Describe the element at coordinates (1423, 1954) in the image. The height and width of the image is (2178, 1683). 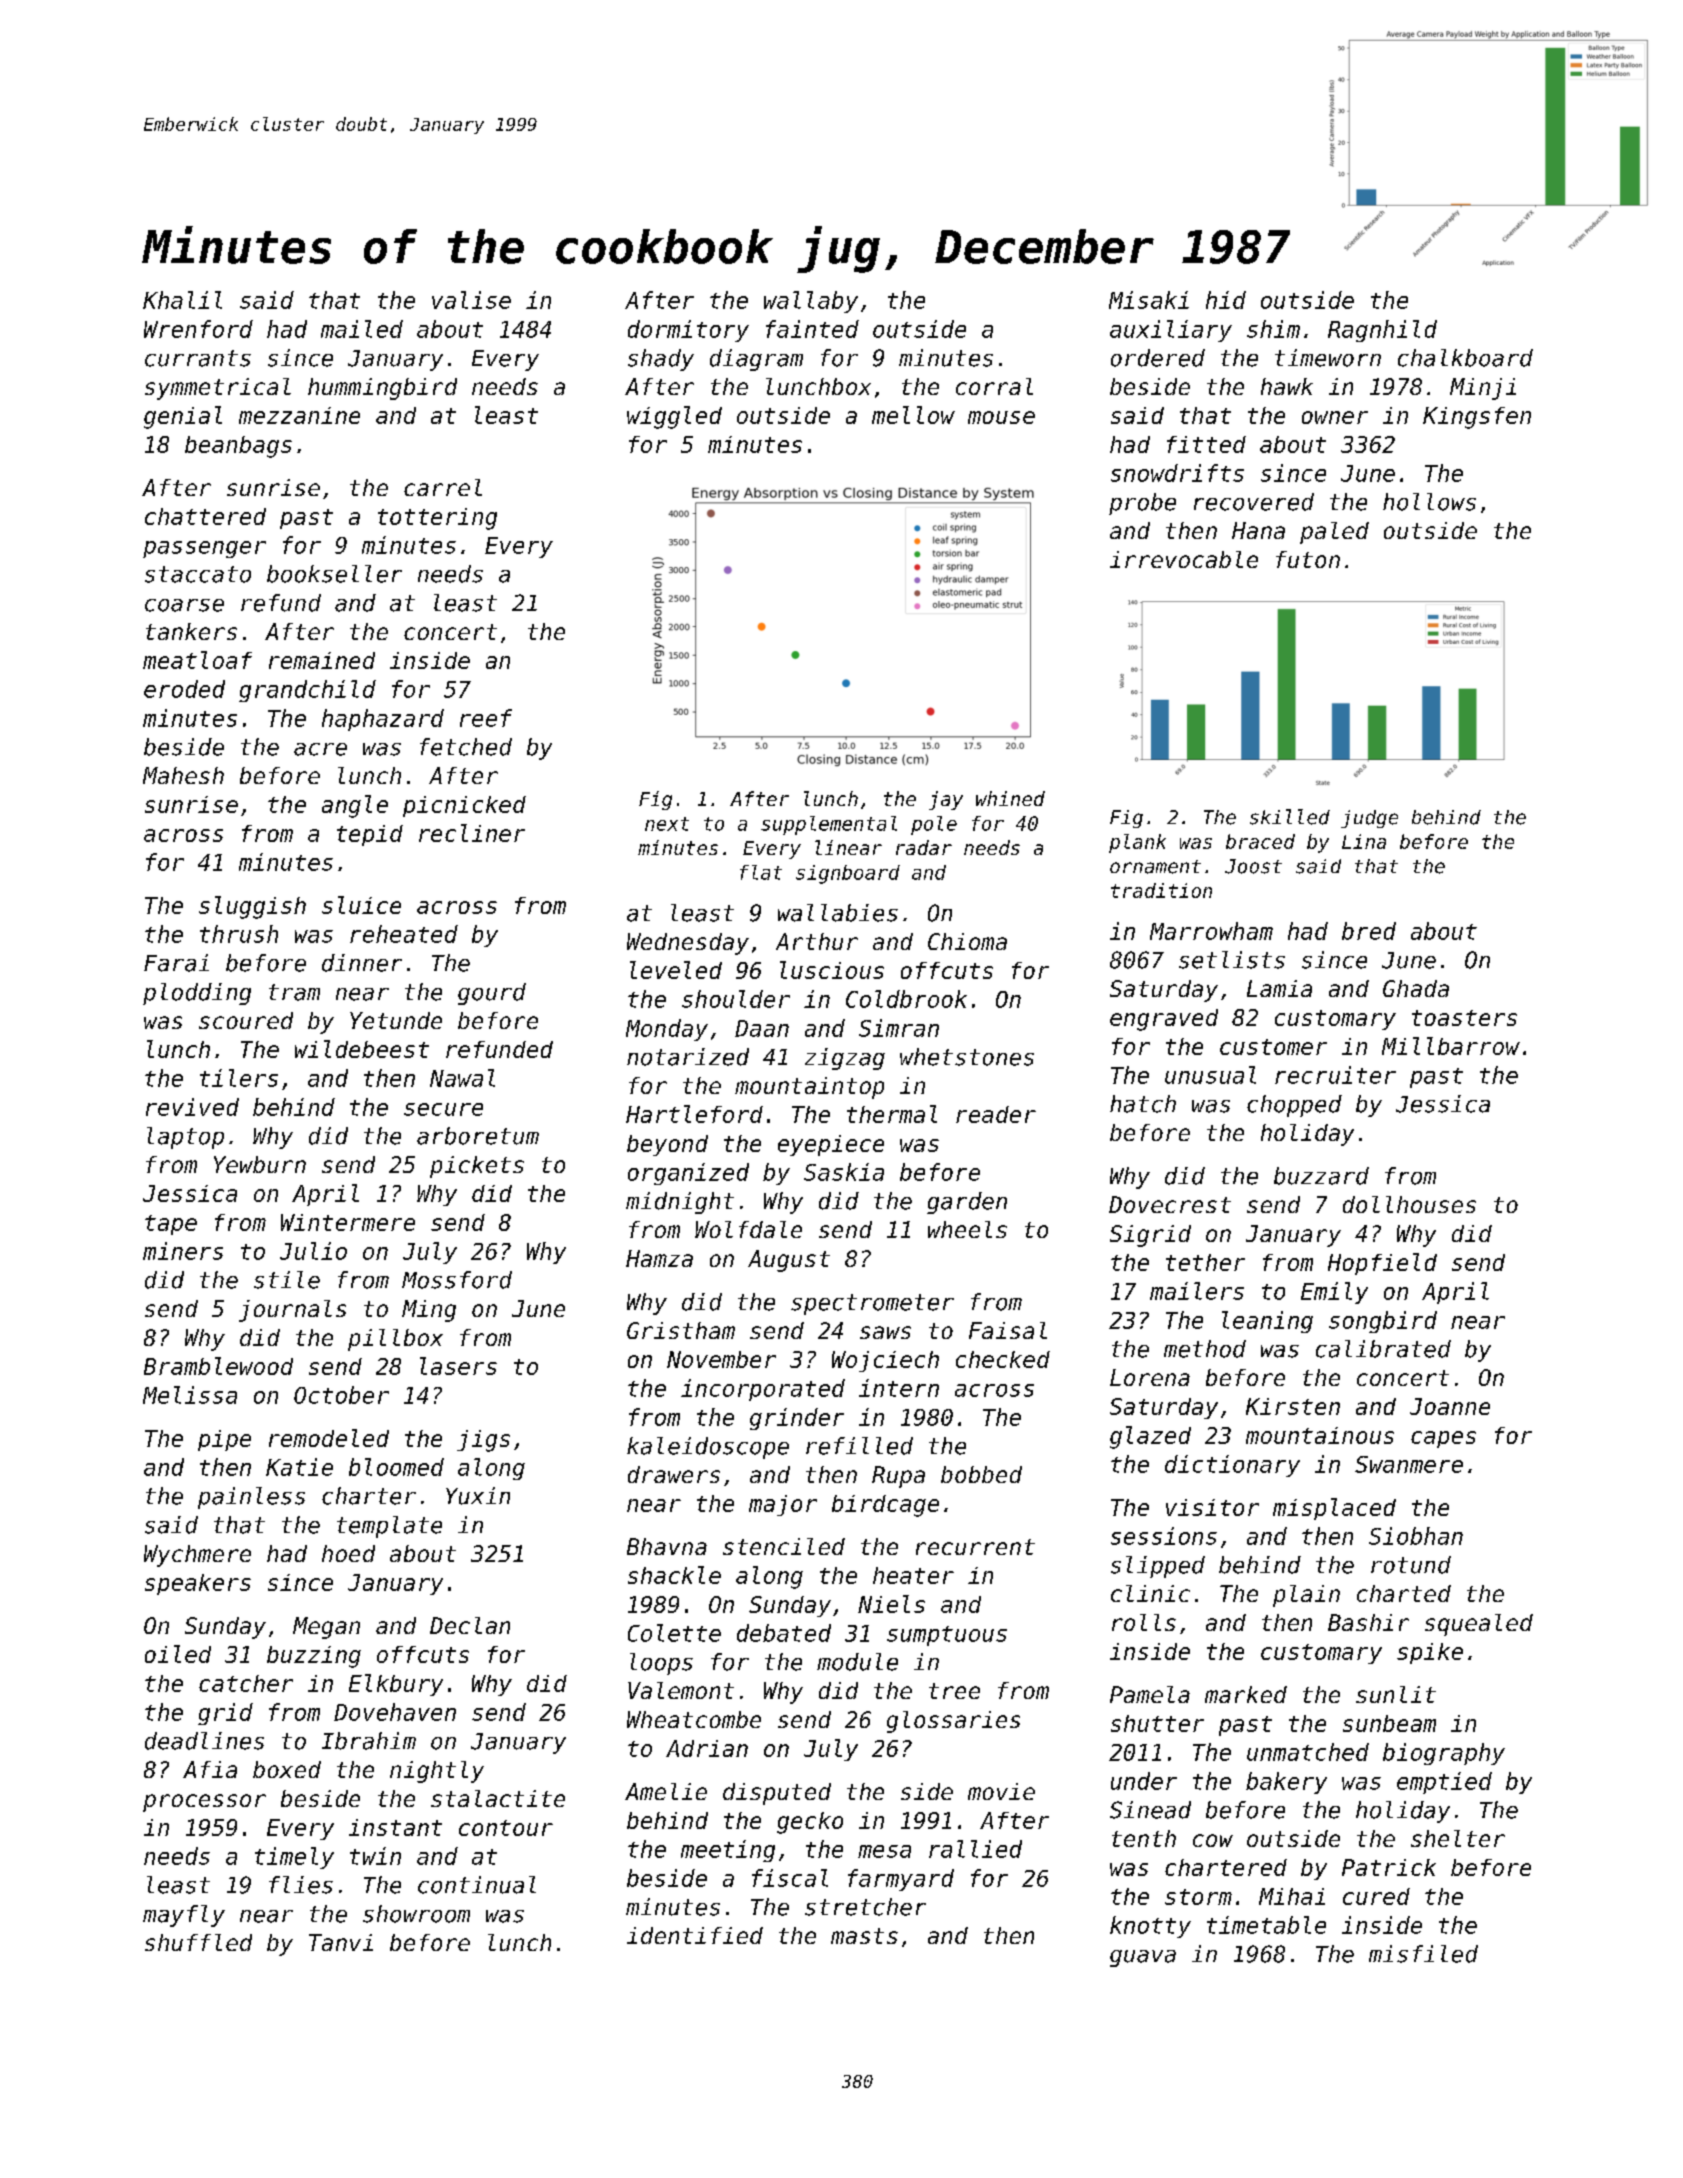
I see `misfiled` at that location.
